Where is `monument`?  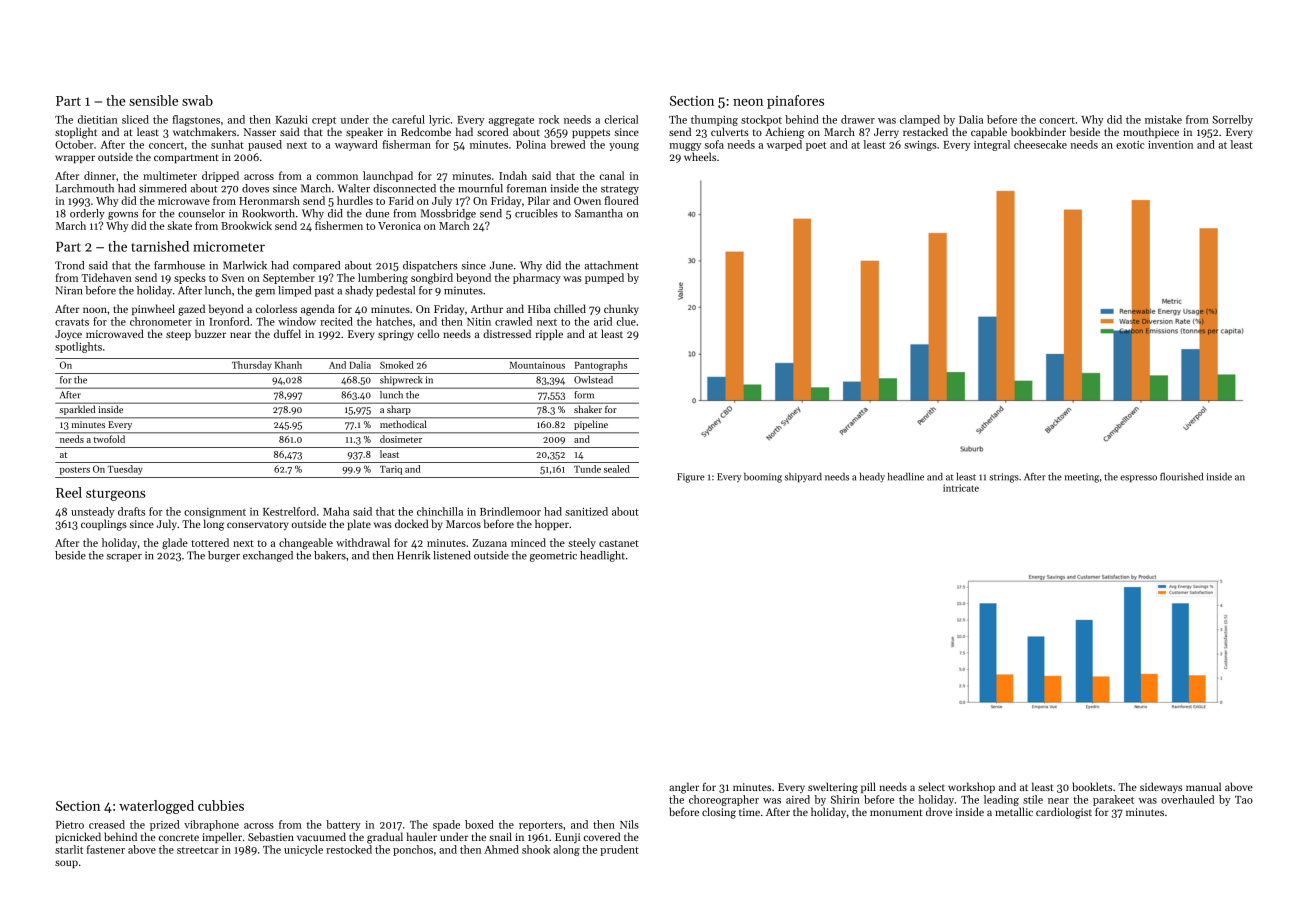
monument is located at coordinates (896, 812).
